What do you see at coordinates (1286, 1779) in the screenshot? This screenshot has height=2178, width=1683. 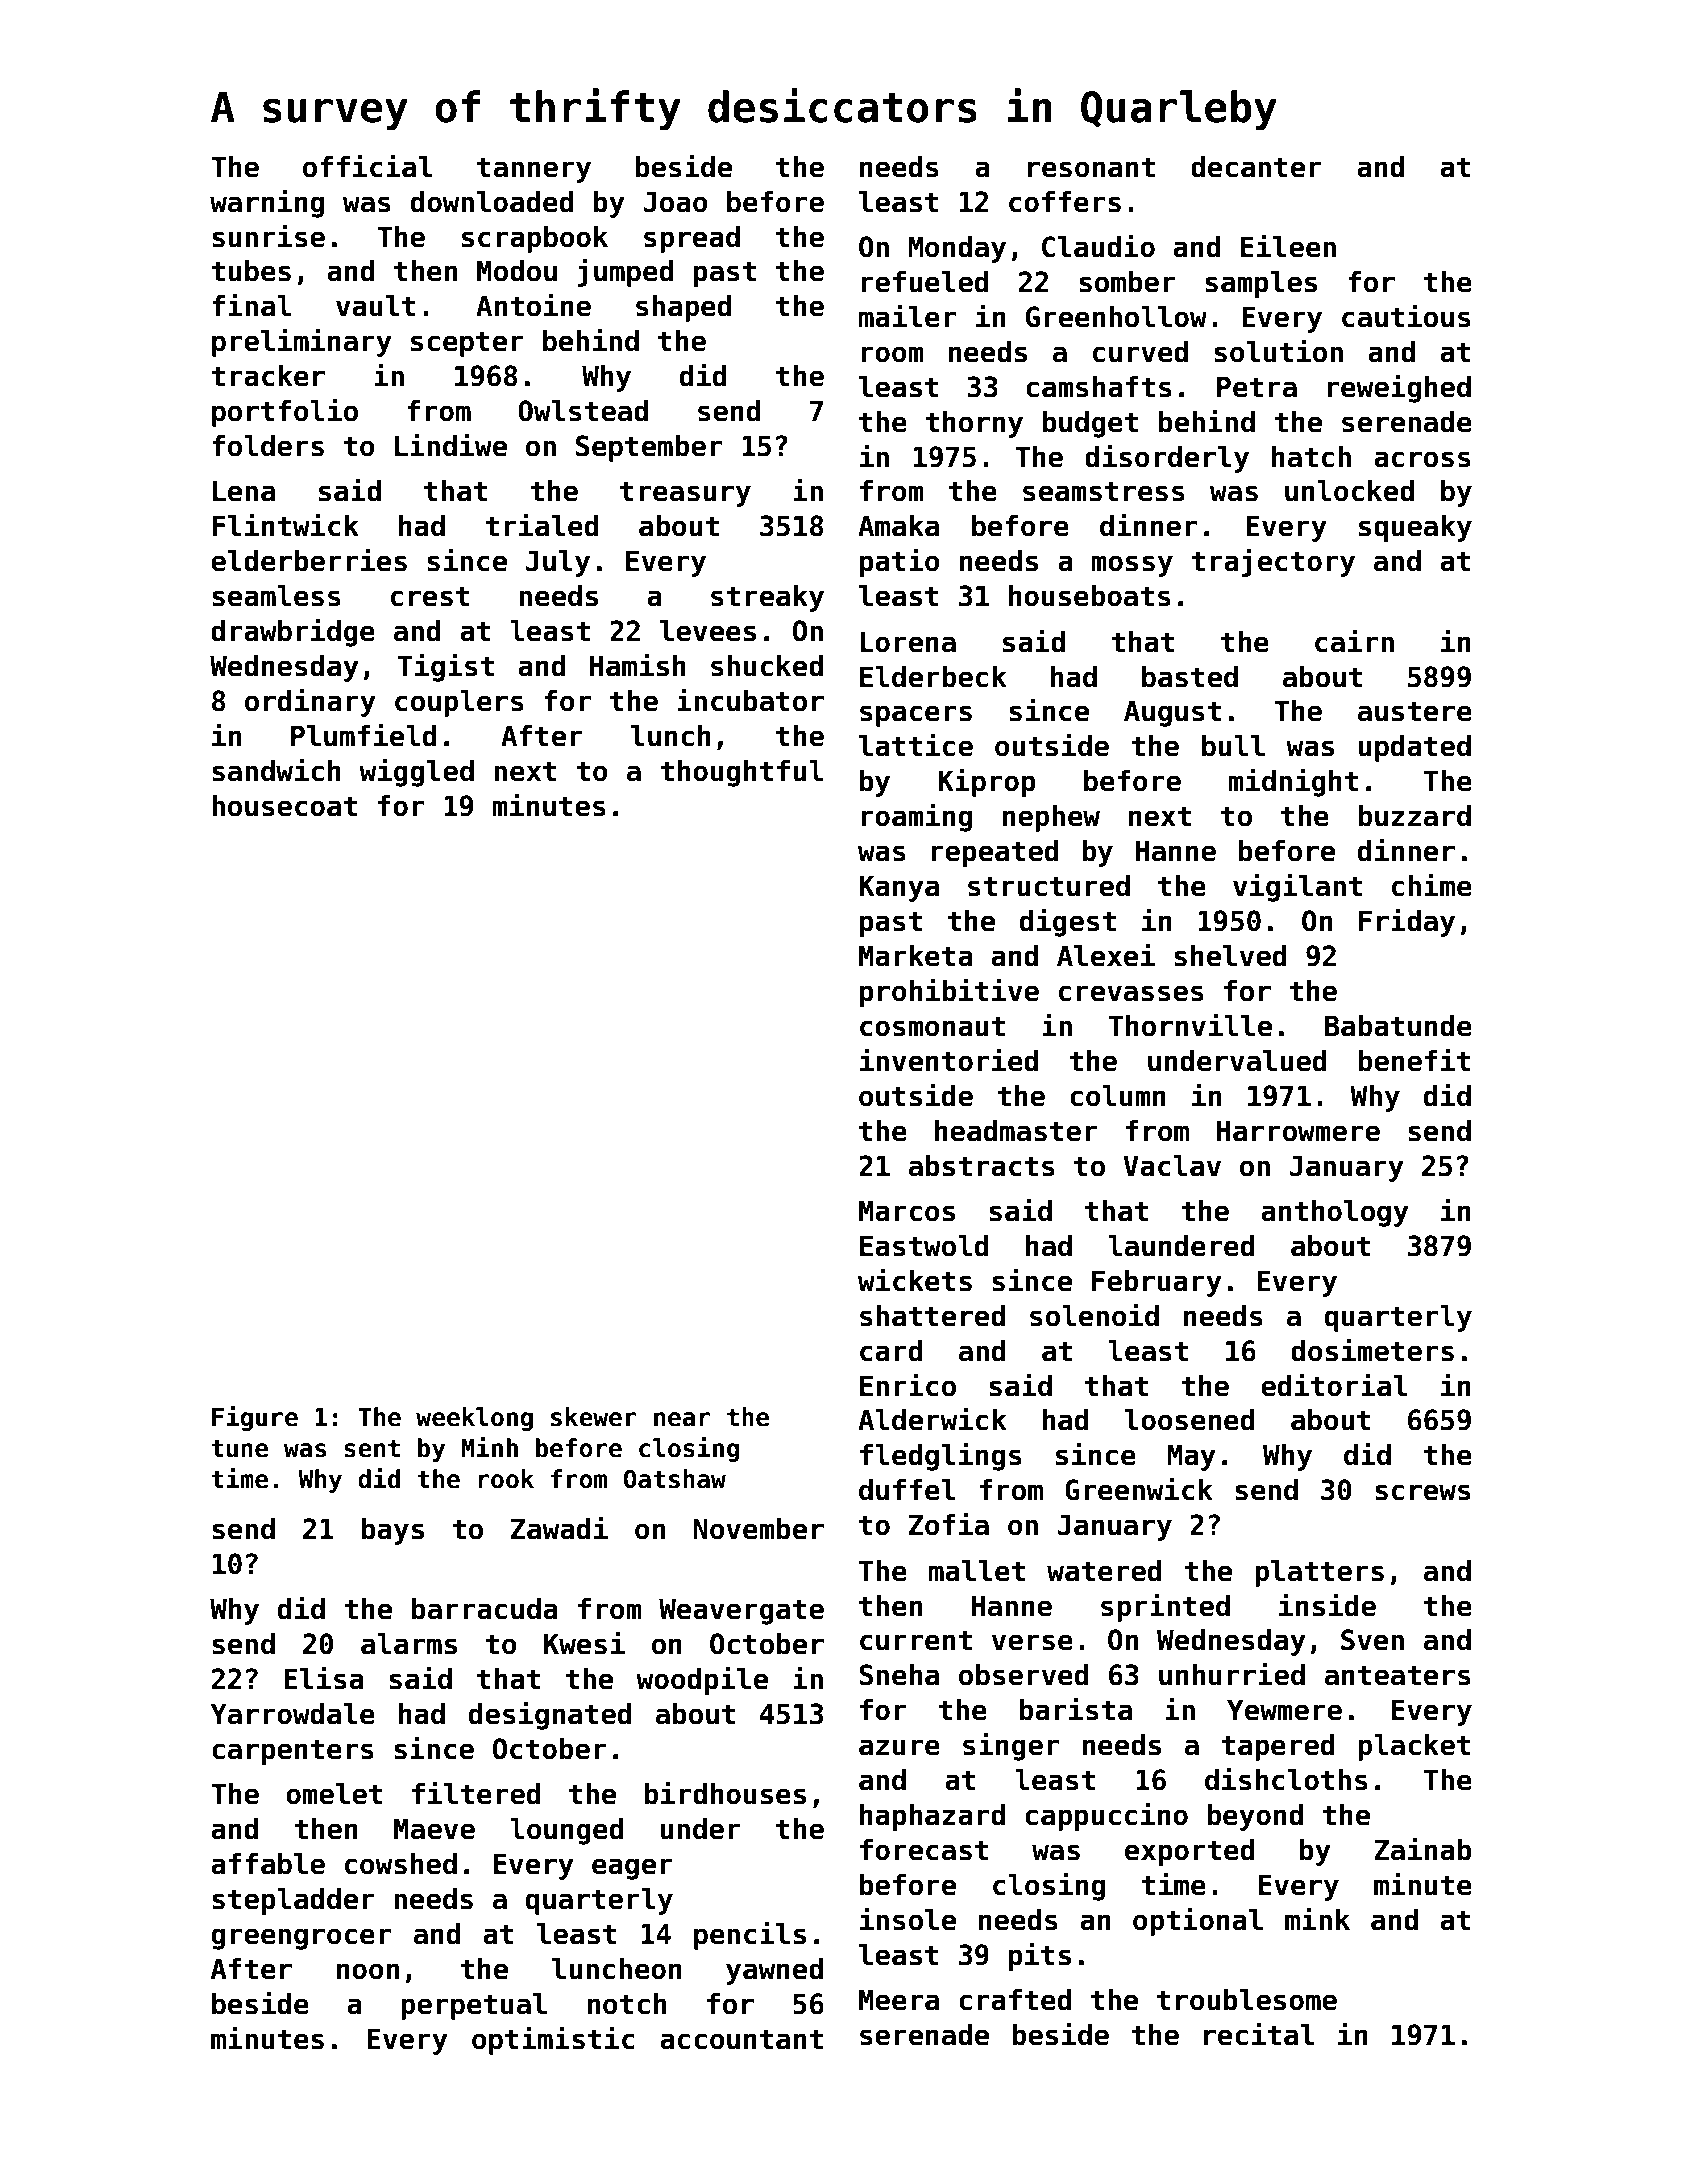 I see `dishcloths` at bounding box center [1286, 1779].
